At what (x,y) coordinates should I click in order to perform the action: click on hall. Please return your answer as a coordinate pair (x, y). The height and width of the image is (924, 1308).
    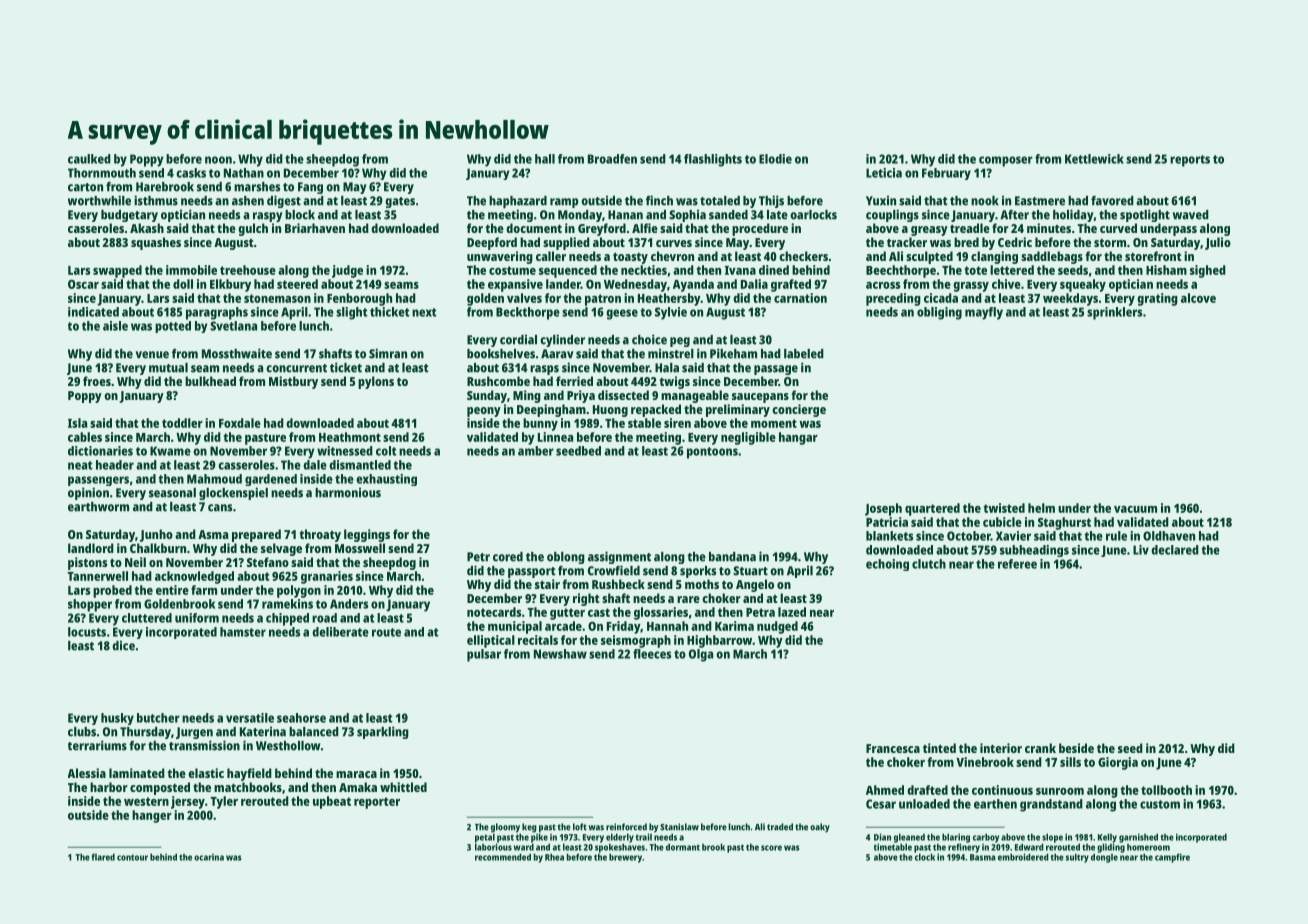
    Looking at the image, I should click on (545, 159).
